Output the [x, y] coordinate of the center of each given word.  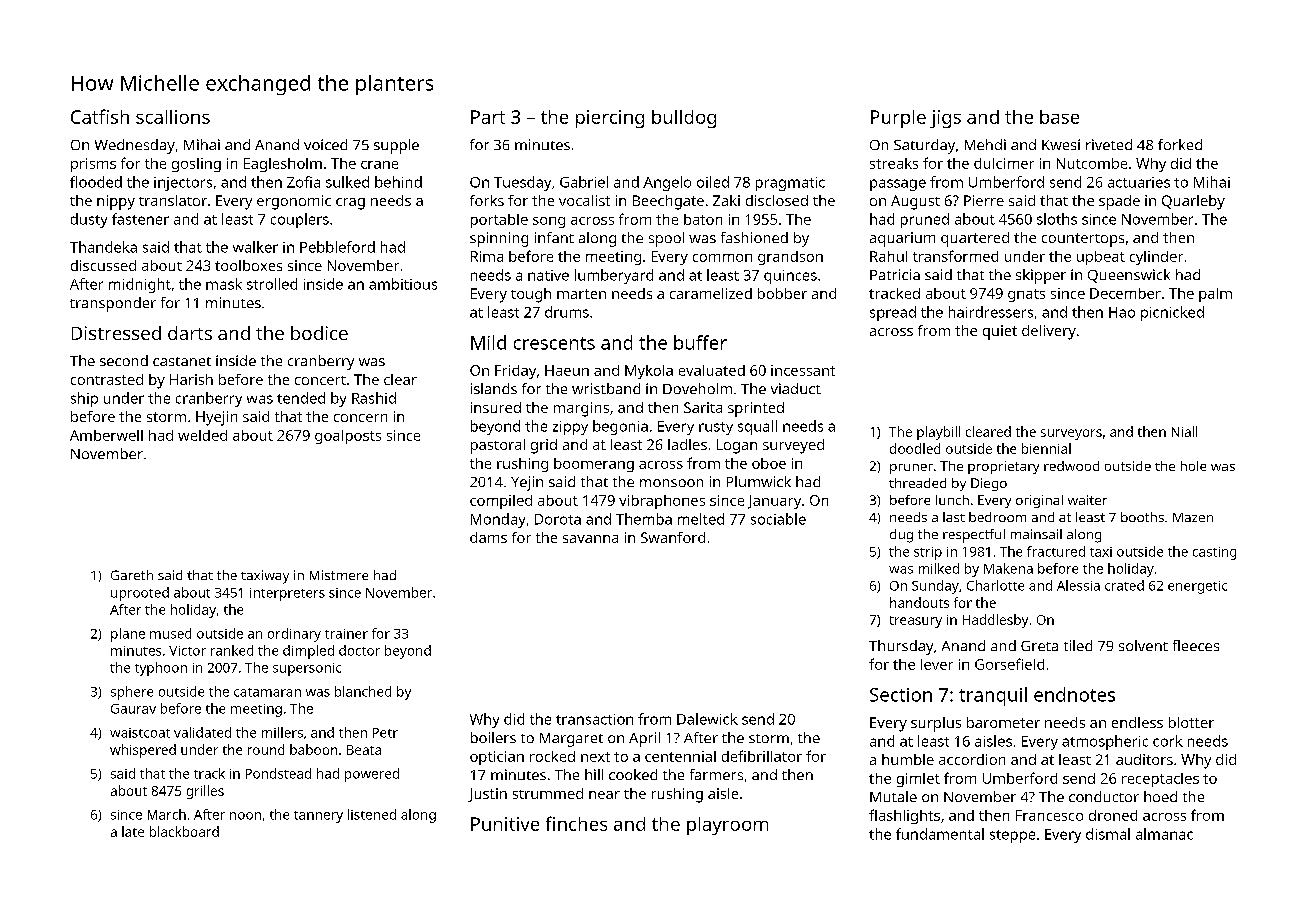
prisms [93, 165]
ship [84, 399]
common [722, 258]
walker [255, 247]
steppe [1012, 836]
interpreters [287, 594]
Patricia [895, 274]
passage [898, 185]
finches [576, 823]
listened [372, 814]
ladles [687, 444]
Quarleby [1193, 202]
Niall [1184, 431]
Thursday [901, 647]
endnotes [1074, 694]
